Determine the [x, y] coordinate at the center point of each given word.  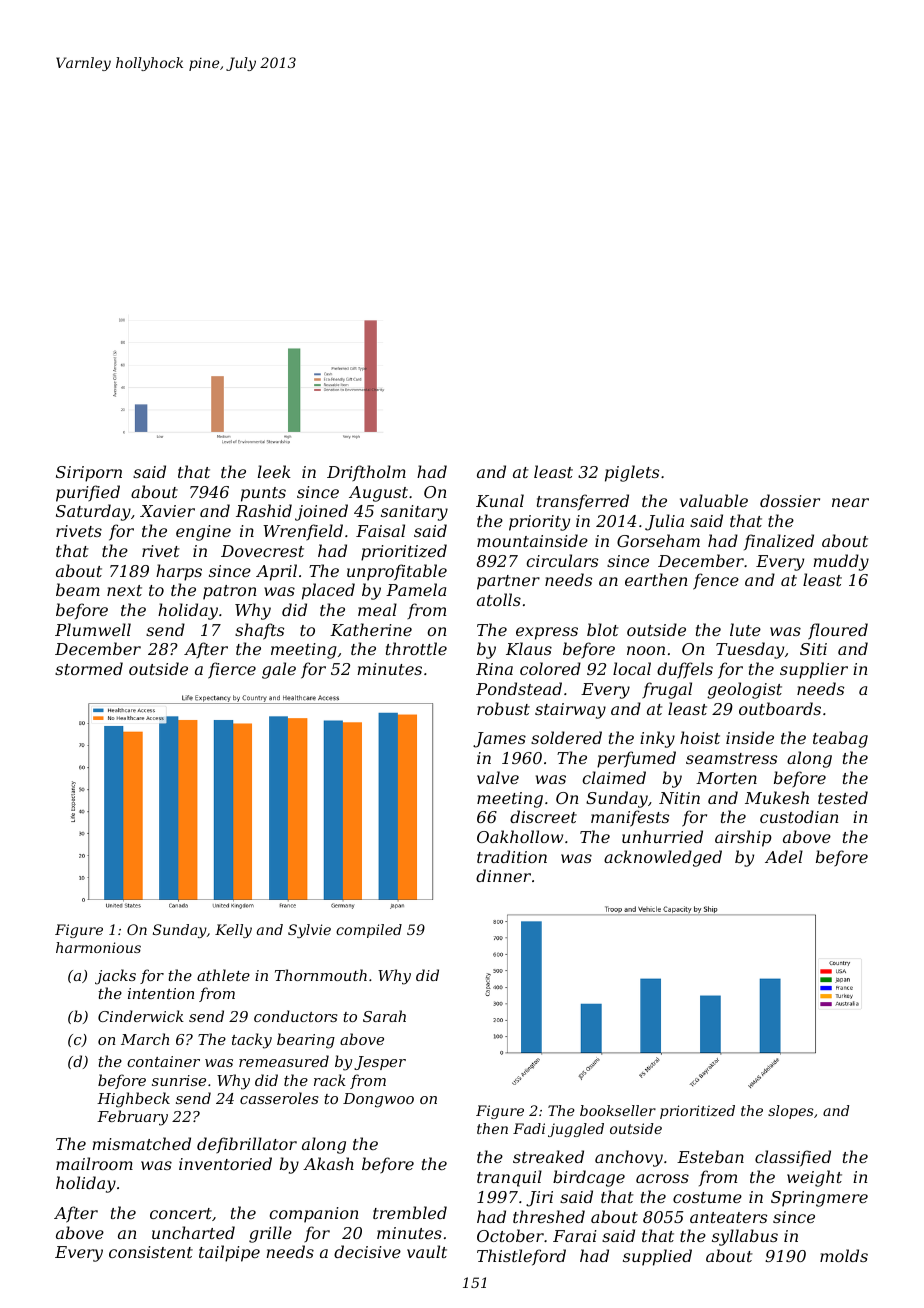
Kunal [500, 500]
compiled [369, 931]
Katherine [371, 629]
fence [716, 581]
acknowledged [663, 858]
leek [274, 471]
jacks [115, 977]
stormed [89, 668]
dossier [790, 500]
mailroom [94, 1163]
